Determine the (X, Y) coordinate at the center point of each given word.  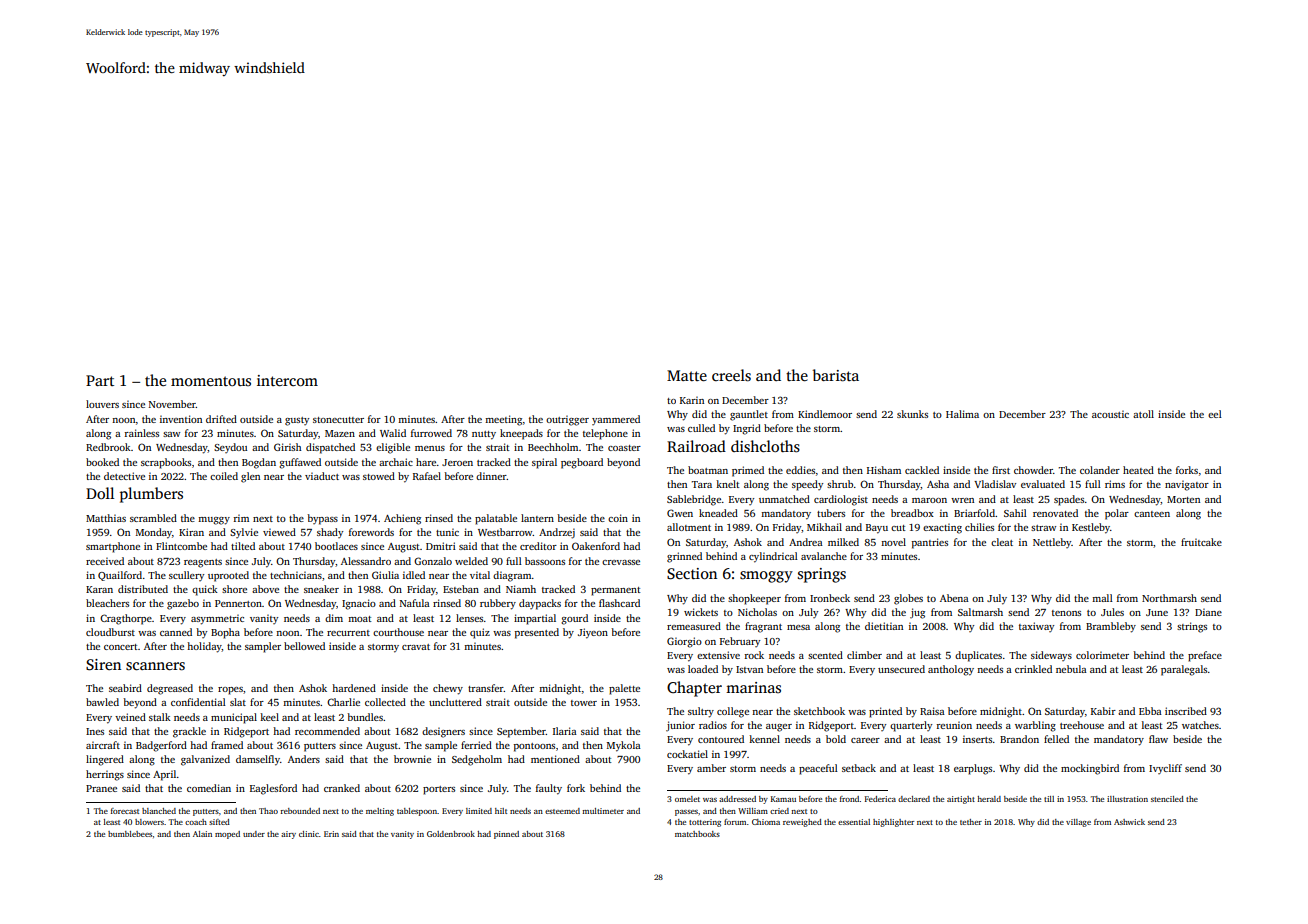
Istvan (749, 669)
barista (836, 375)
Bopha (225, 633)
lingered (105, 760)
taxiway (1036, 627)
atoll (1143, 414)
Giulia (385, 575)
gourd (574, 619)
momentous (211, 381)
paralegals (1184, 670)
